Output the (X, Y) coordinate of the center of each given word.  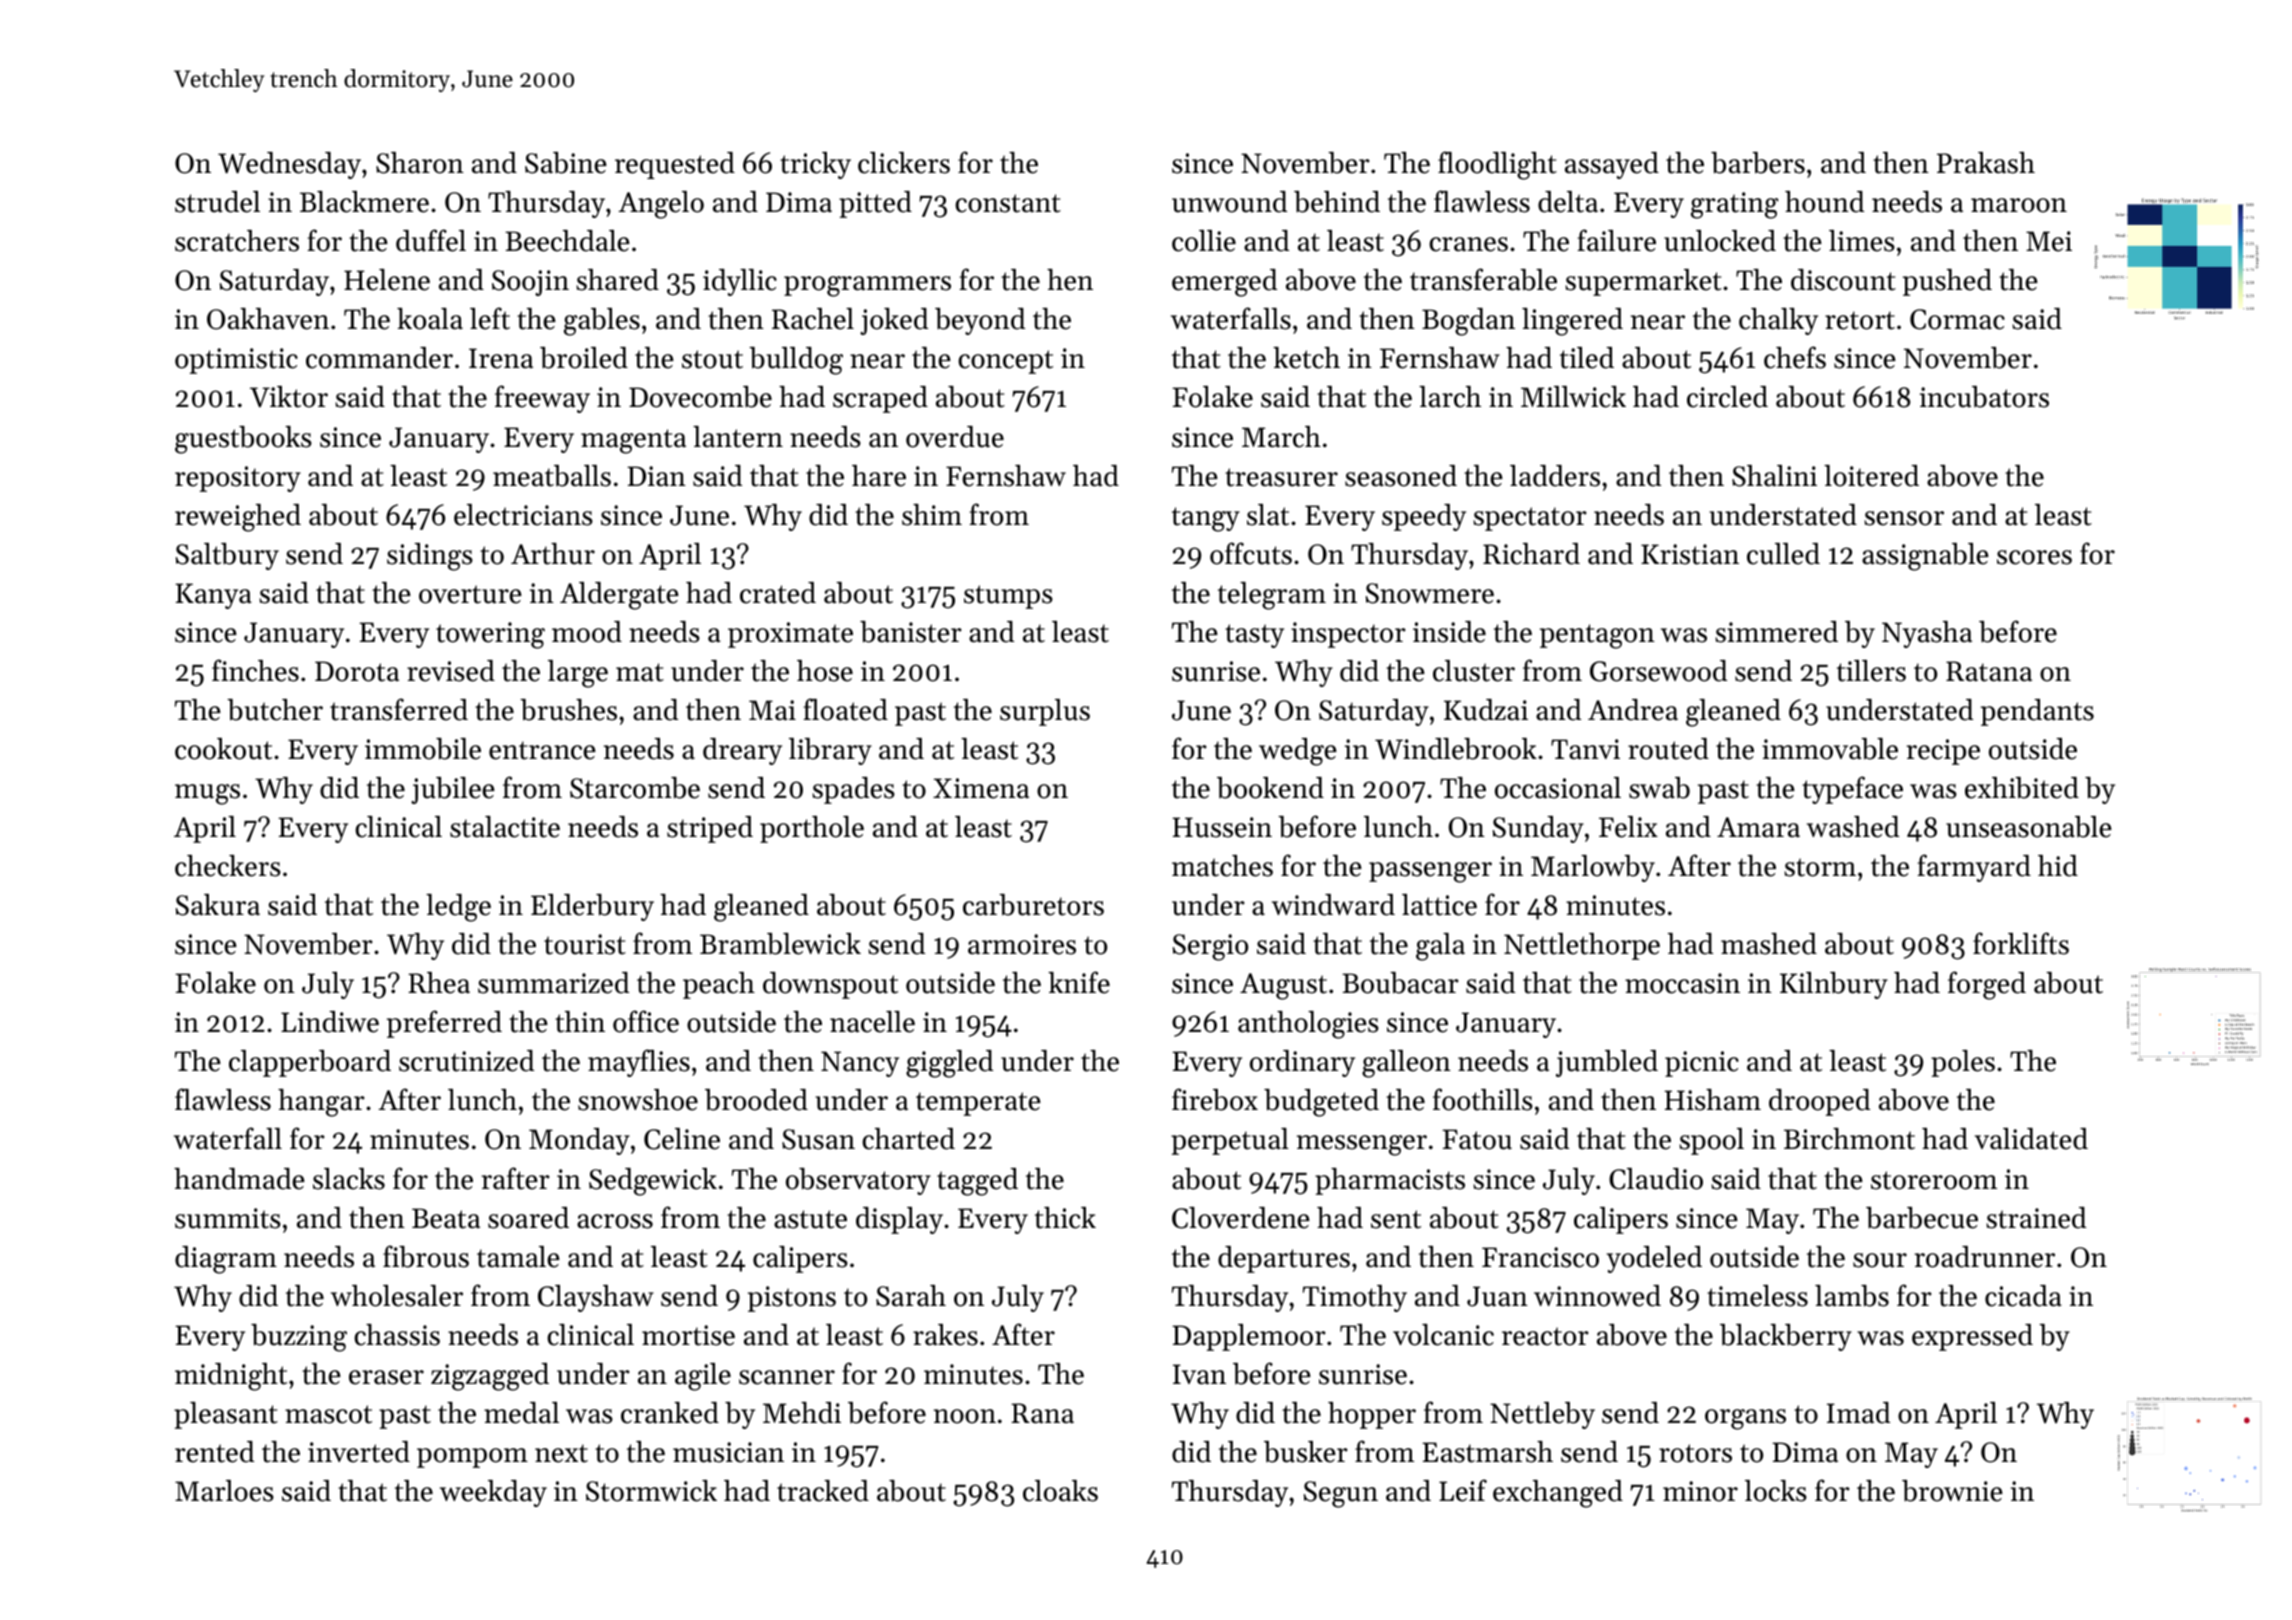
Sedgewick (653, 1182)
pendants (2037, 712)
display (899, 1220)
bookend (1270, 788)
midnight (231, 1377)
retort (1860, 320)
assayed (1612, 165)
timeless (1757, 1296)
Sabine (566, 163)
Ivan (1199, 1374)
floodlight (1497, 165)
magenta (633, 441)
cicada (2023, 1296)
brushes (568, 710)
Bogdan (1468, 322)
